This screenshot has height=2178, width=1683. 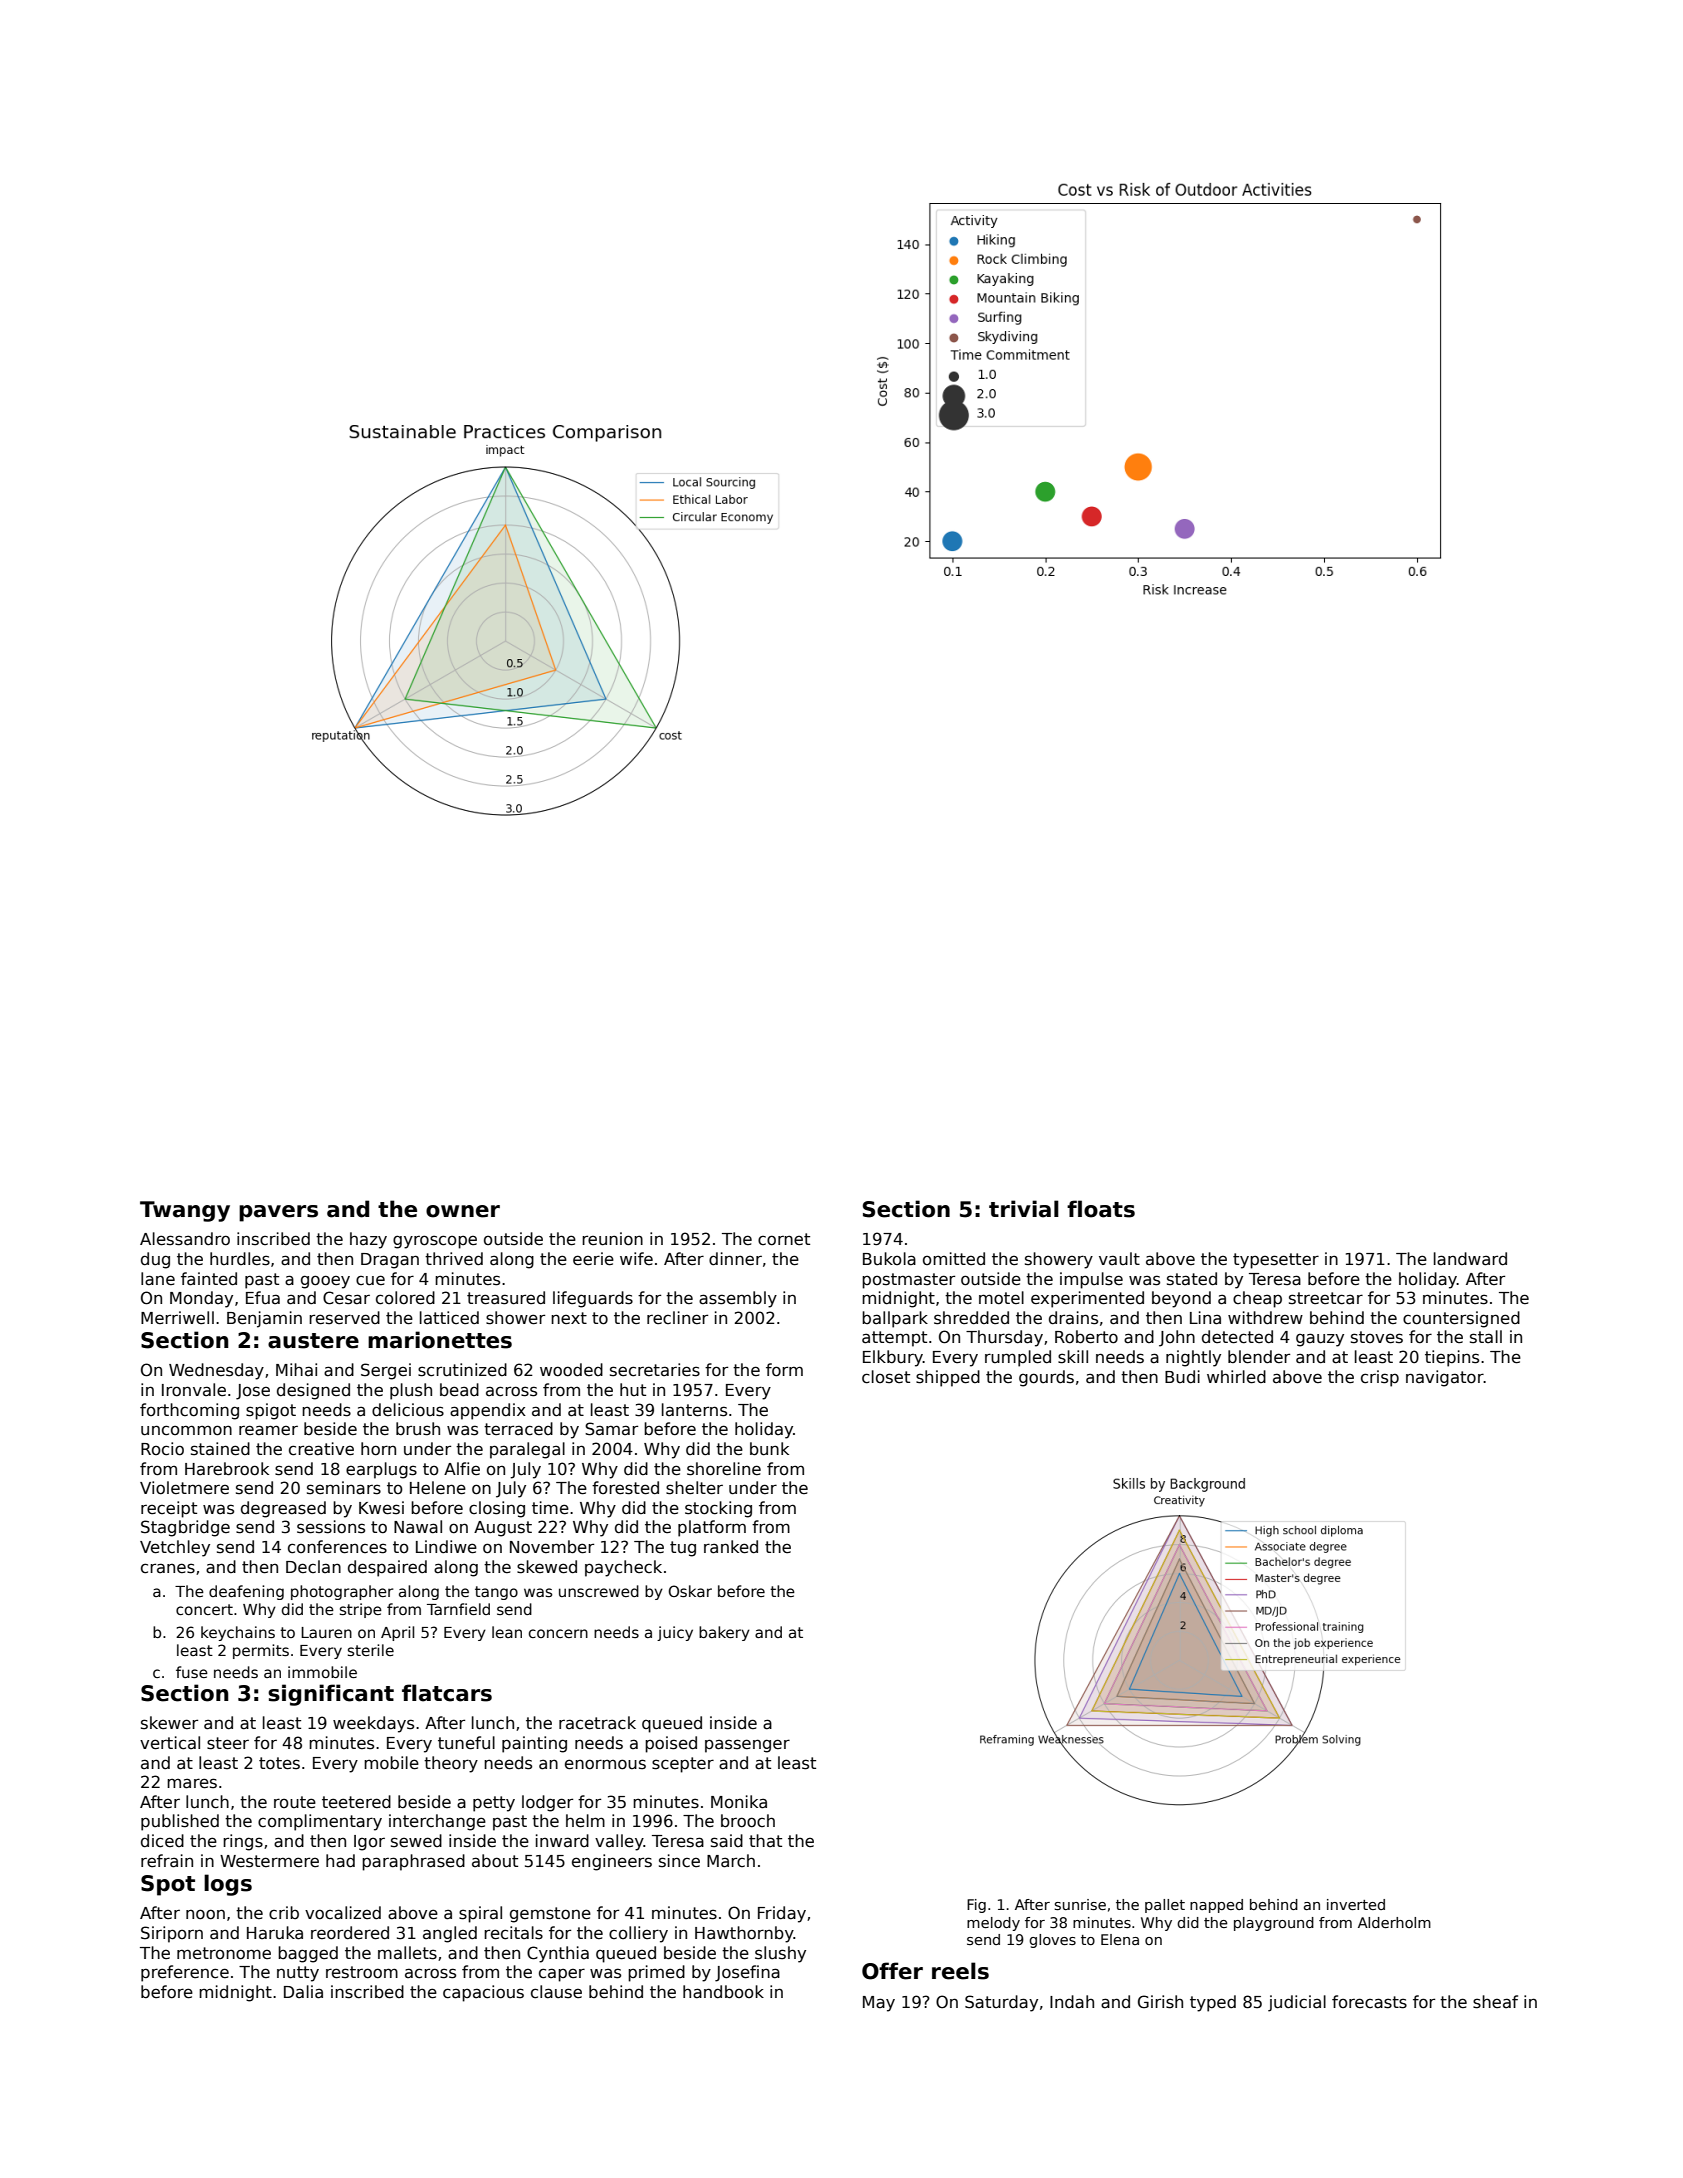 What do you see at coordinates (177, 1318) in the screenshot?
I see `Merriwell` at bounding box center [177, 1318].
